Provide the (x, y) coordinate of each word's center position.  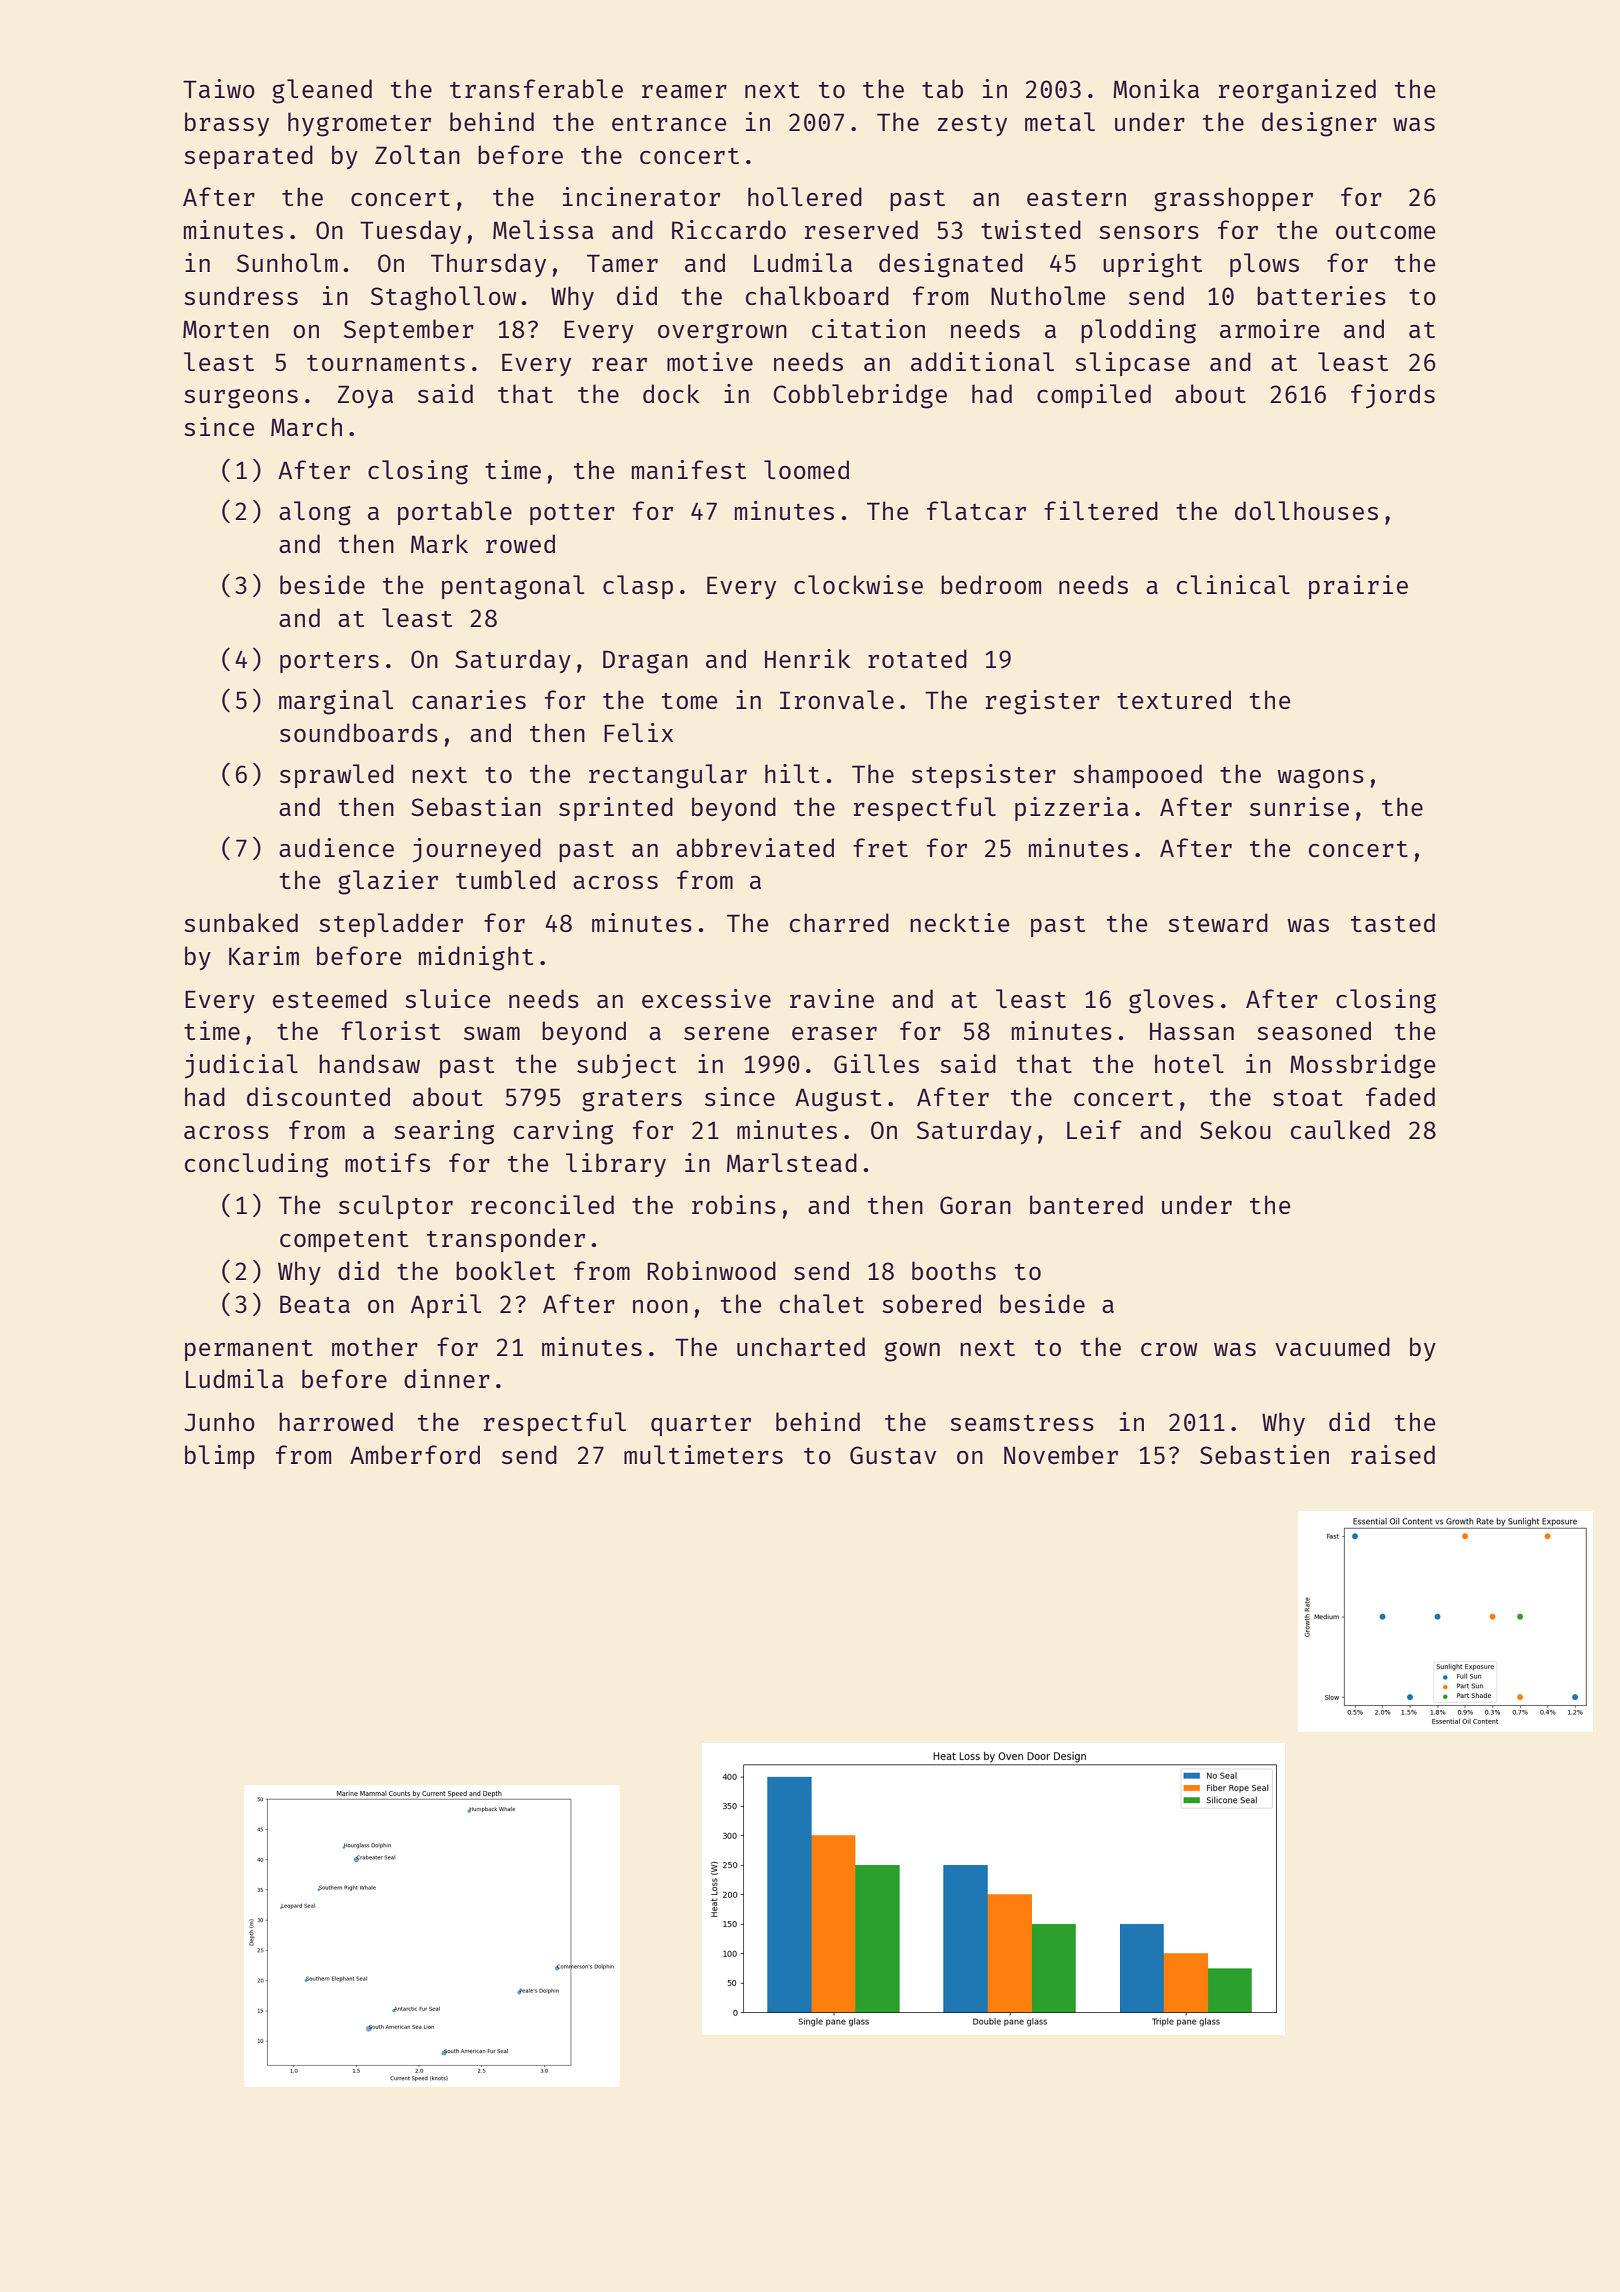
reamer (684, 91)
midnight (476, 958)
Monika (1156, 88)
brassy (227, 124)
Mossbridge (1362, 1066)
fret (880, 847)
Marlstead (792, 1162)
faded (1400, 1096)
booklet (505, 1270)
